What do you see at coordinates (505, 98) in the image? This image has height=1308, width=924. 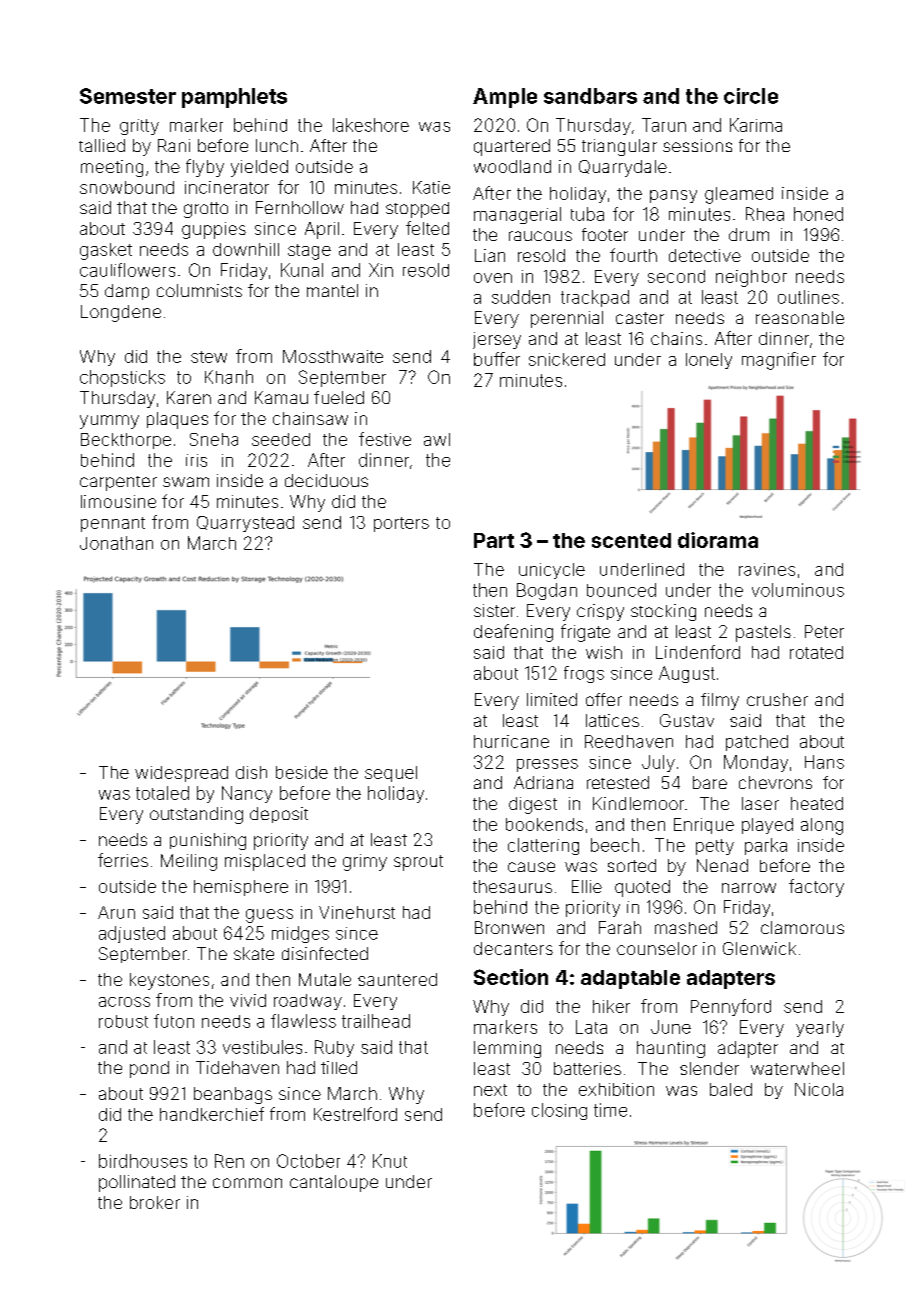 I see `Ample` at bounding box center [505, 98].
